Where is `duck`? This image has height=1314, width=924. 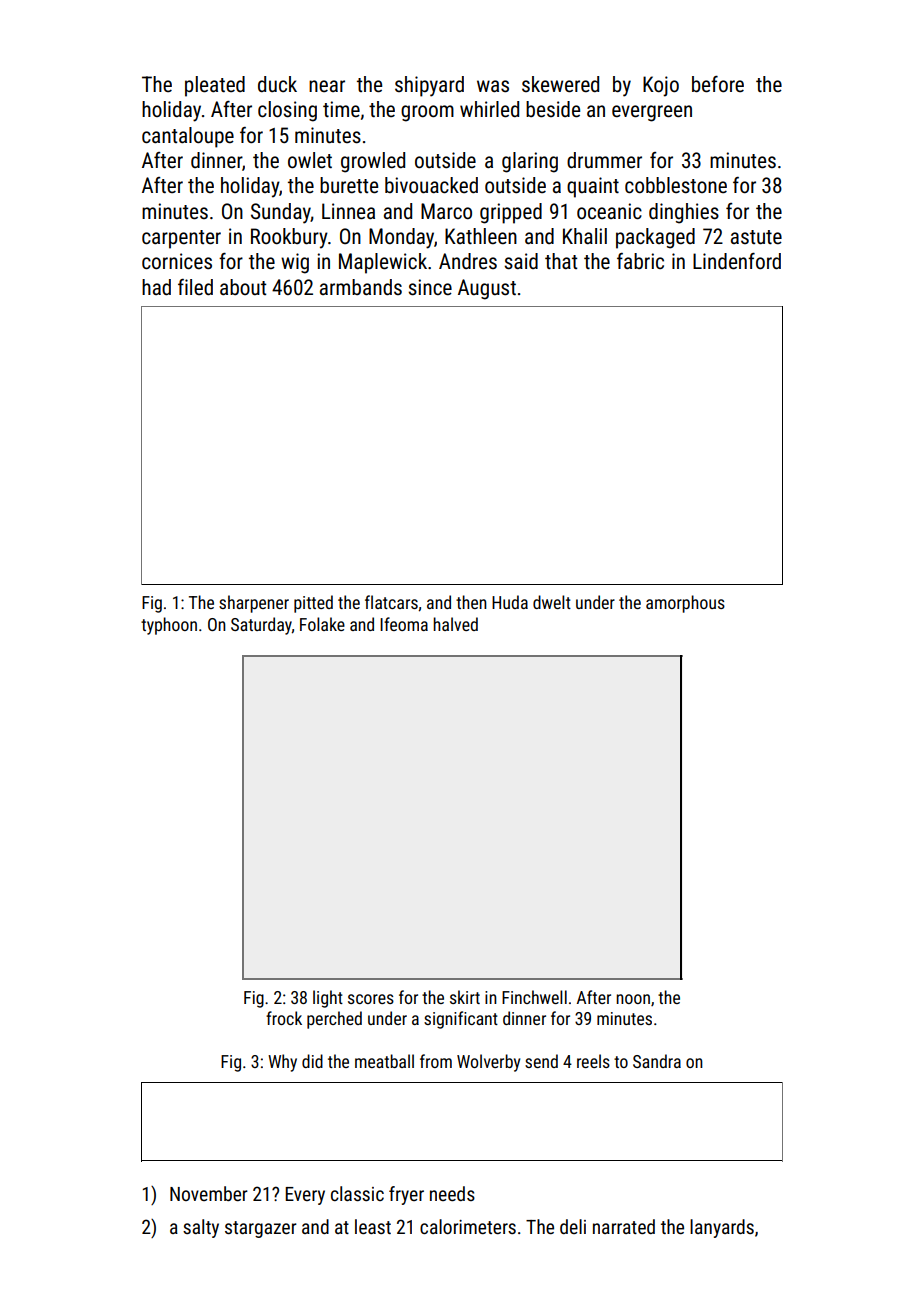 duck is located at coordinates (277, 84).
